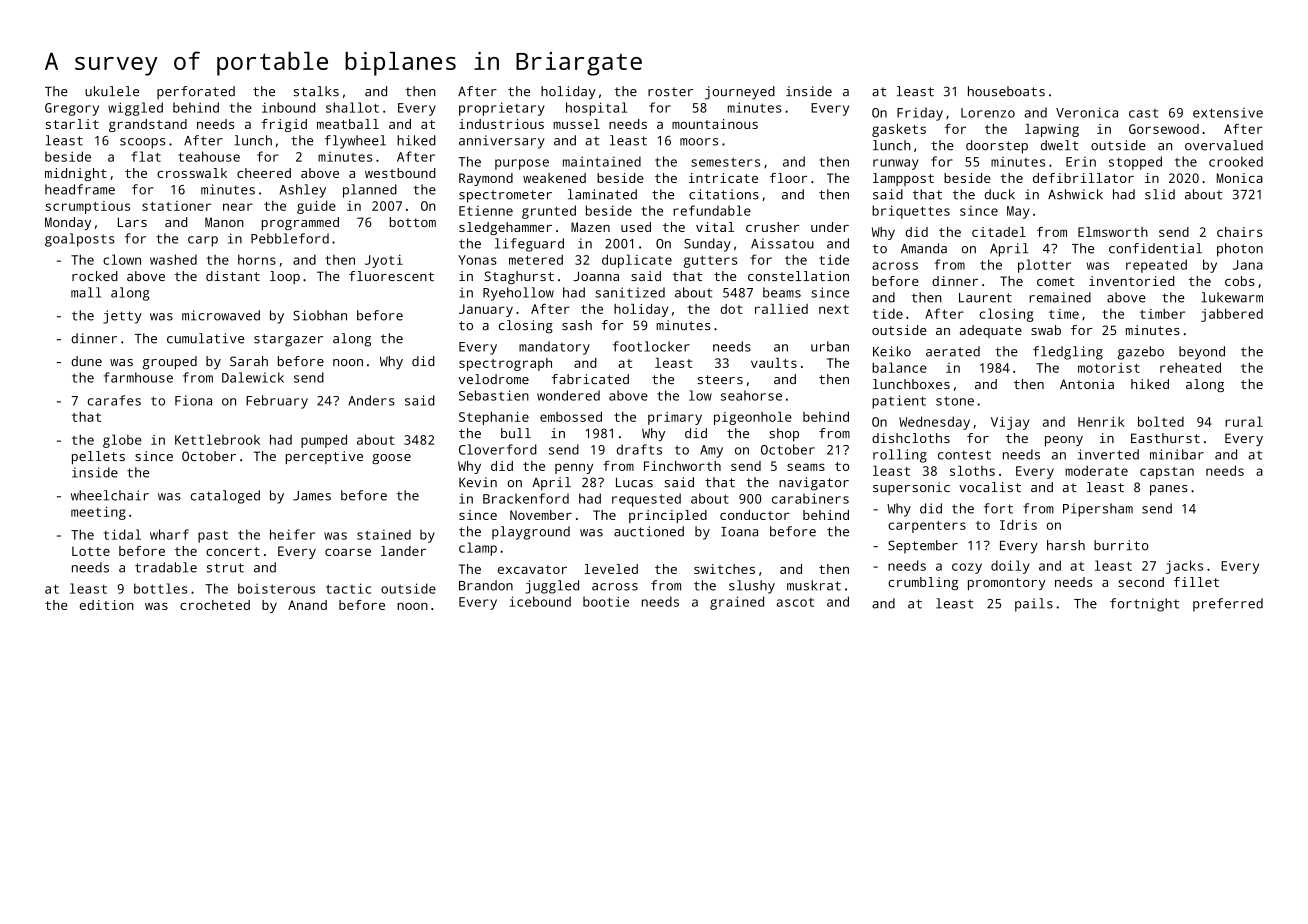 This screenshot has width=1308, height=924. Describe the element at coordinates (112, 91) in the screenshot. I see `ukulele` at that location.
